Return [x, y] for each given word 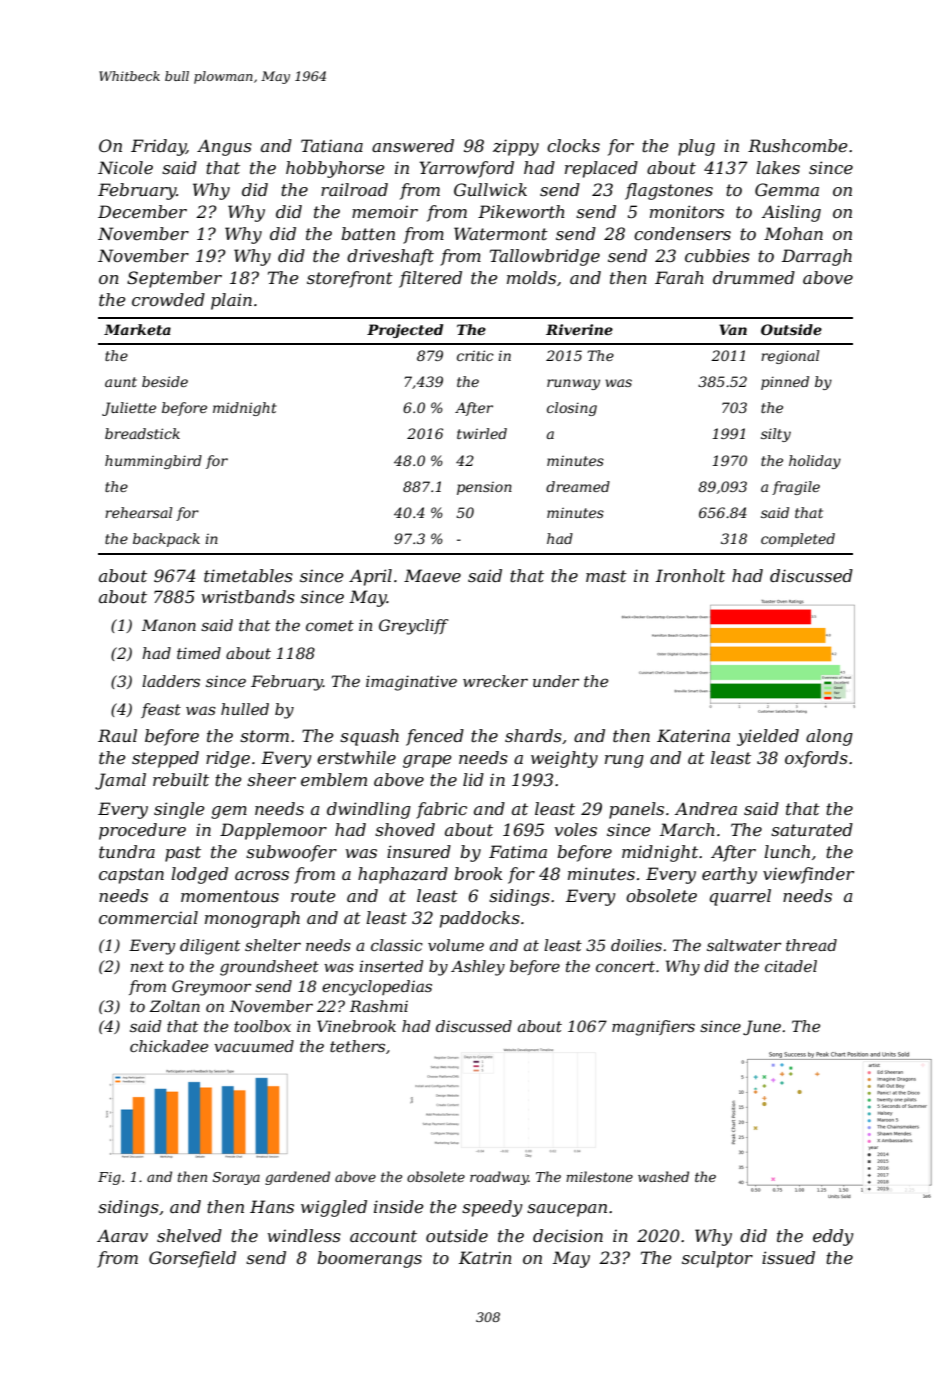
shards [533, 735]
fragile [796, 488]
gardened [297, 1178]
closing [572, 409]
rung [624, 761]
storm [264, 736]
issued [788, 1257]
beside [165, 381]
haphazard [403, 875]
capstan [131, 876]
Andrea [705, 808]
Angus [224, 147]
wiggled [334, 1208]
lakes [778, 167]
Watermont [501, 233]
